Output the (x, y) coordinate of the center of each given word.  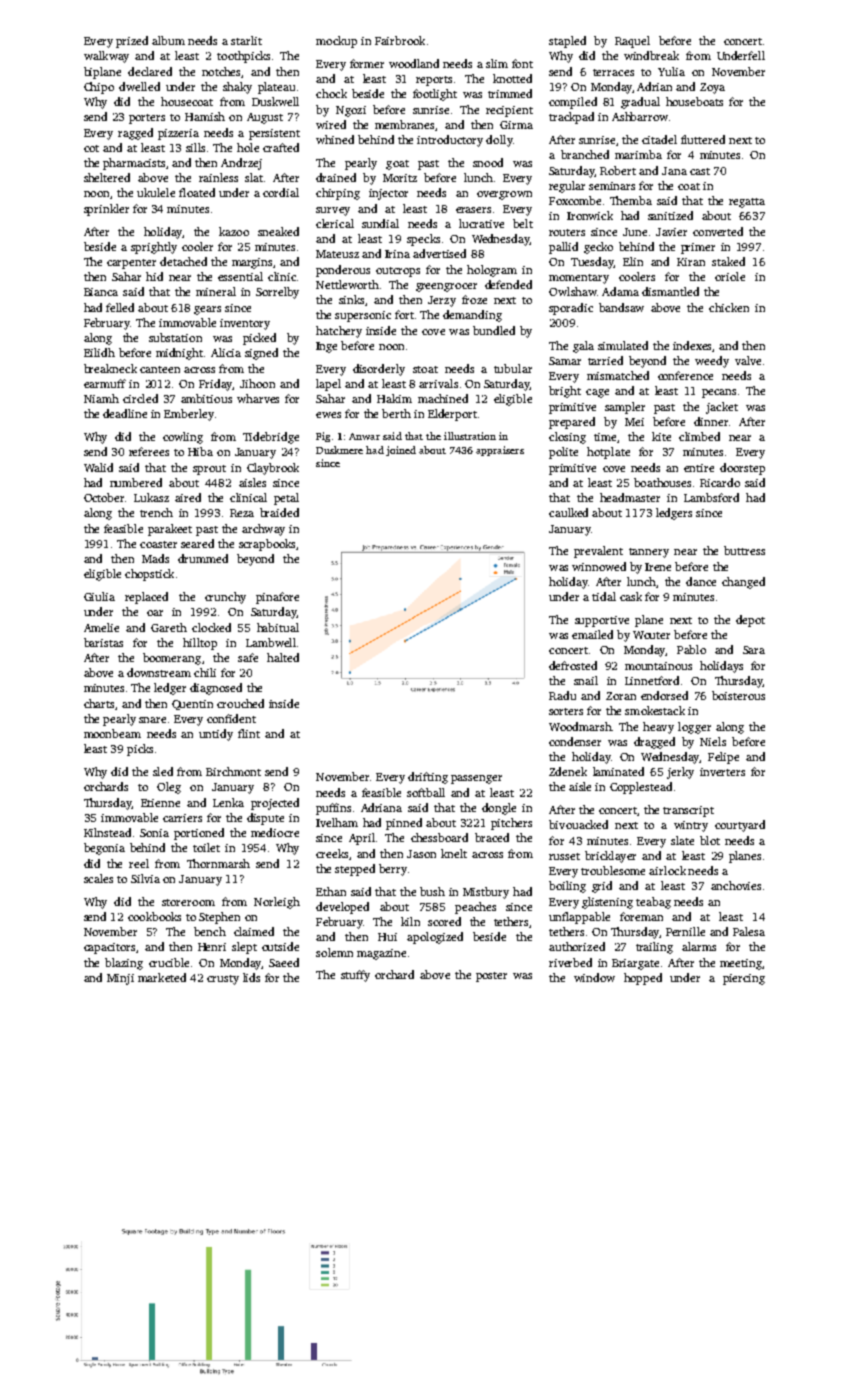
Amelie (101, 627)
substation (175, 337)
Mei (634, 422)
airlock (667, 870)
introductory (450, 141)
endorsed (664, 695)
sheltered (107, 177)
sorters (566, 711)
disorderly (379, 370)
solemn (334, 952)
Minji (120, 979)
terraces (613, 72)
